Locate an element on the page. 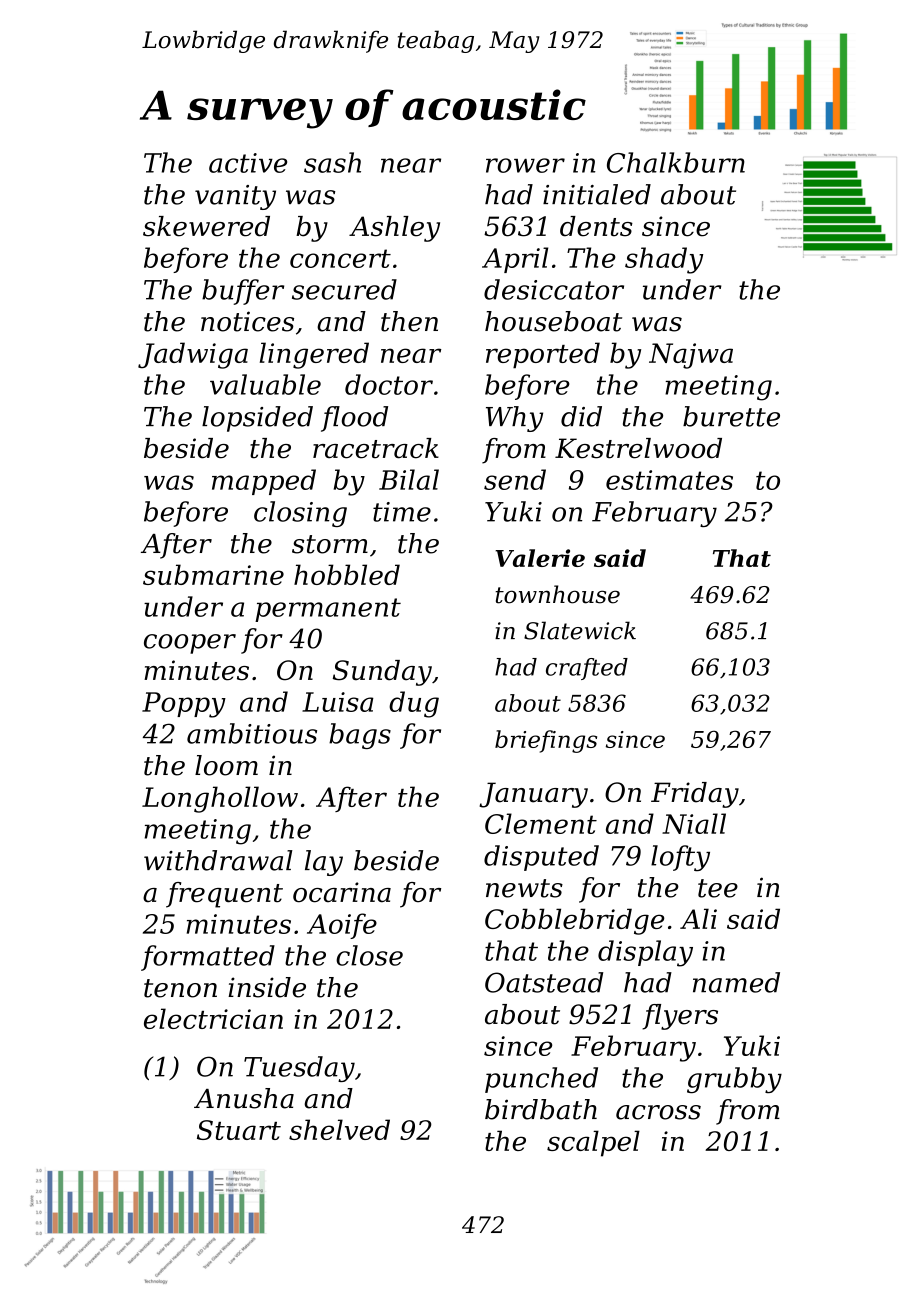 This page has width=924, height=1311. loom is located at coordinates (226, 765).
